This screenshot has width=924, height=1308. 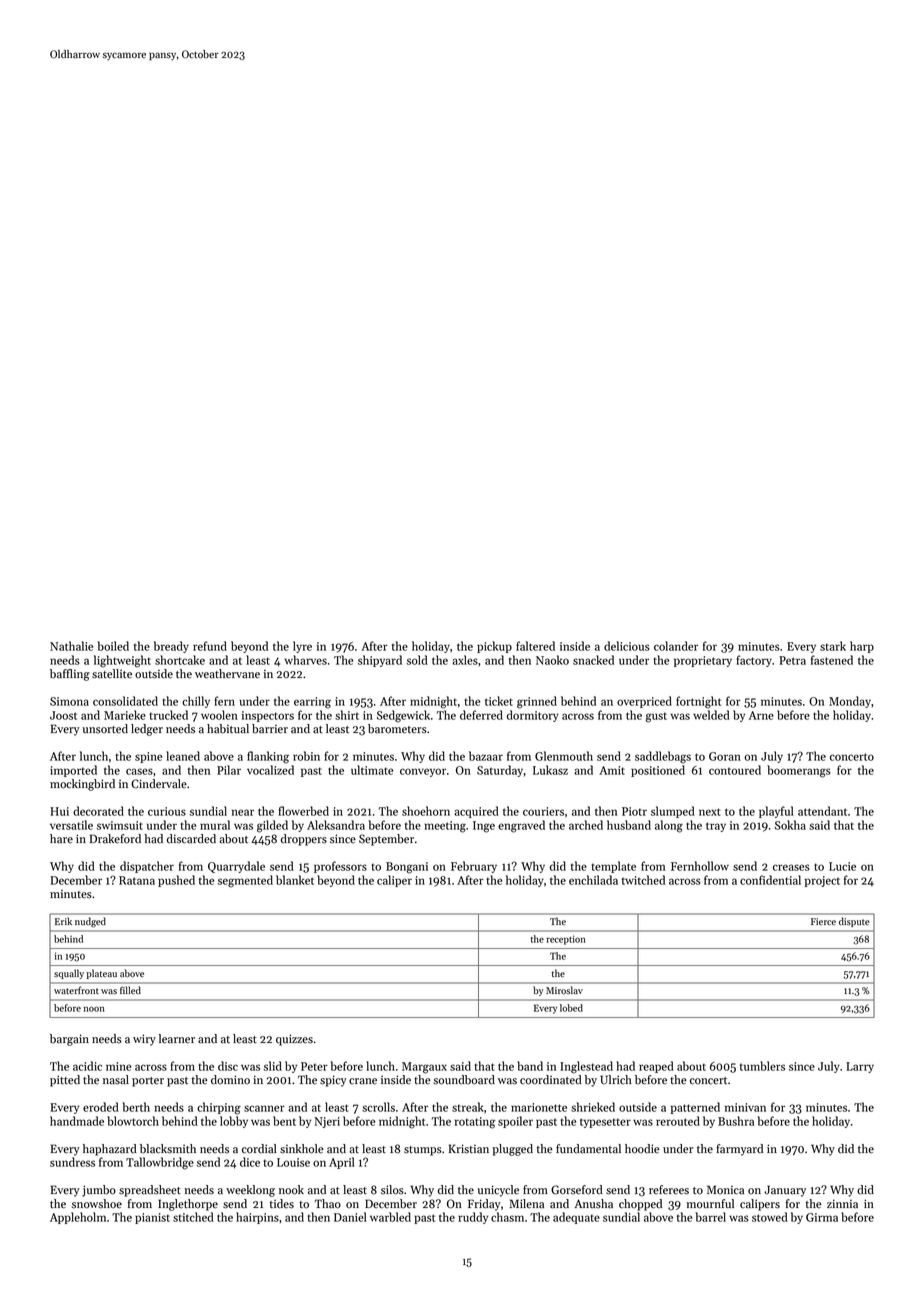 I want to click on Cindervale, so click(x=159, y=784).
